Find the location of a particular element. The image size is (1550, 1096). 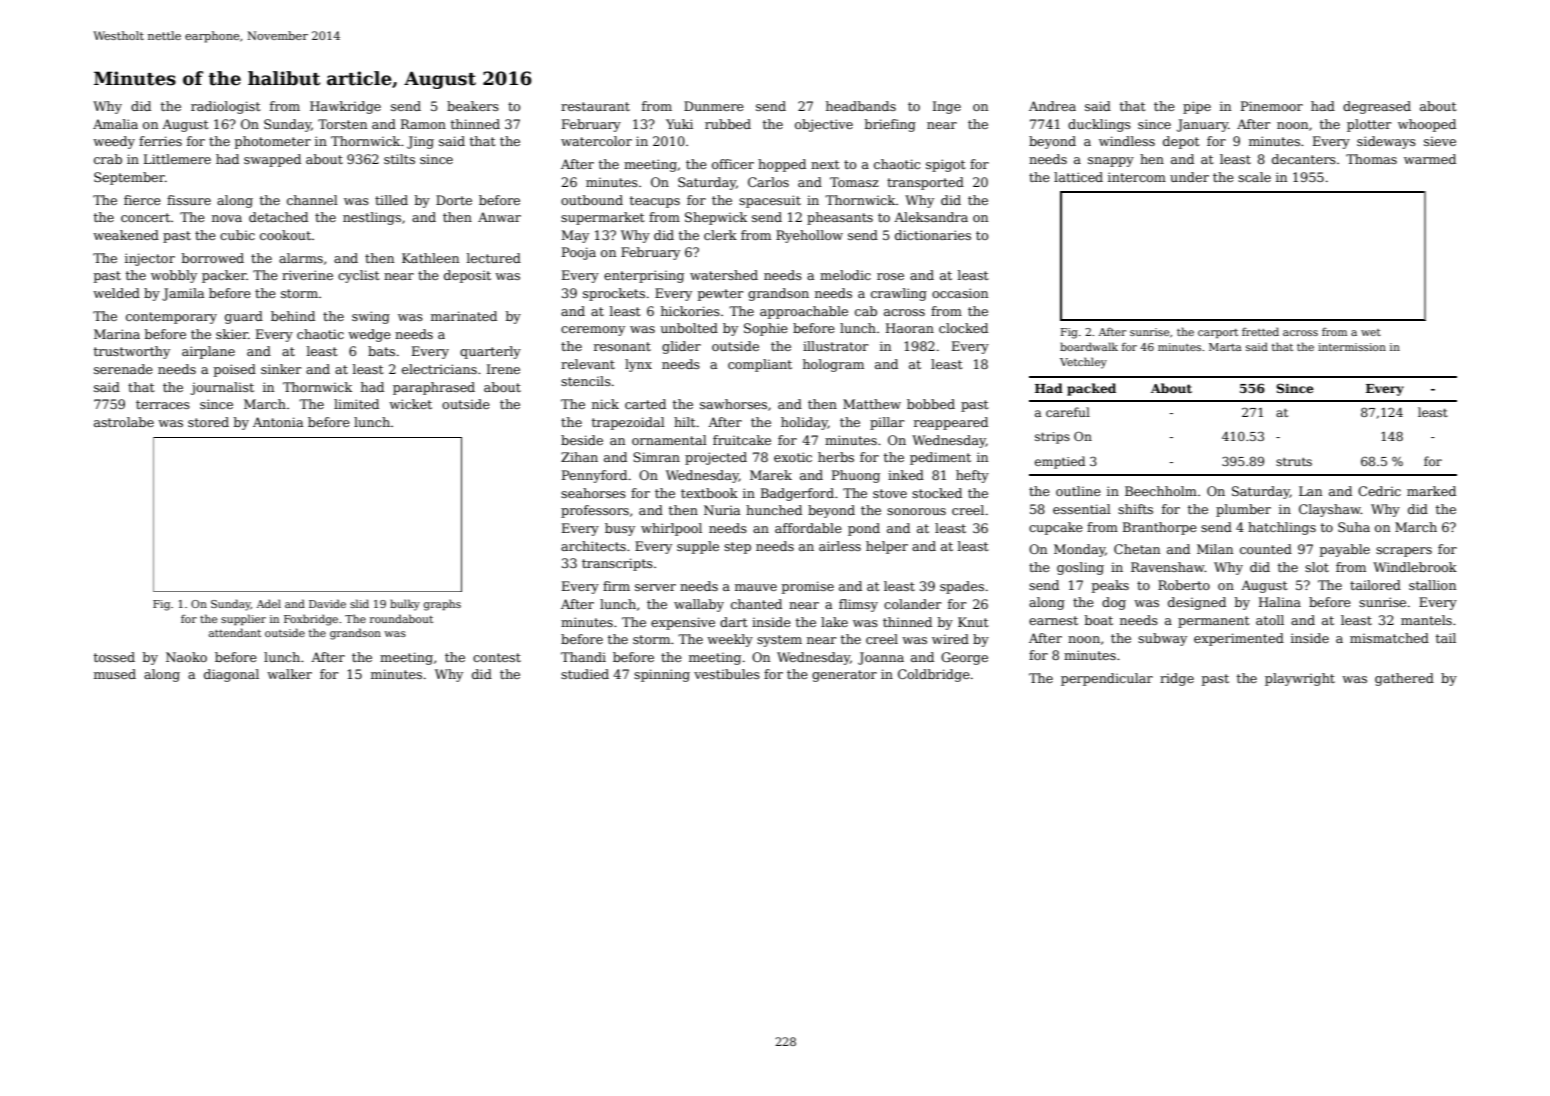

riverine is located at coordinates (307, 275).
